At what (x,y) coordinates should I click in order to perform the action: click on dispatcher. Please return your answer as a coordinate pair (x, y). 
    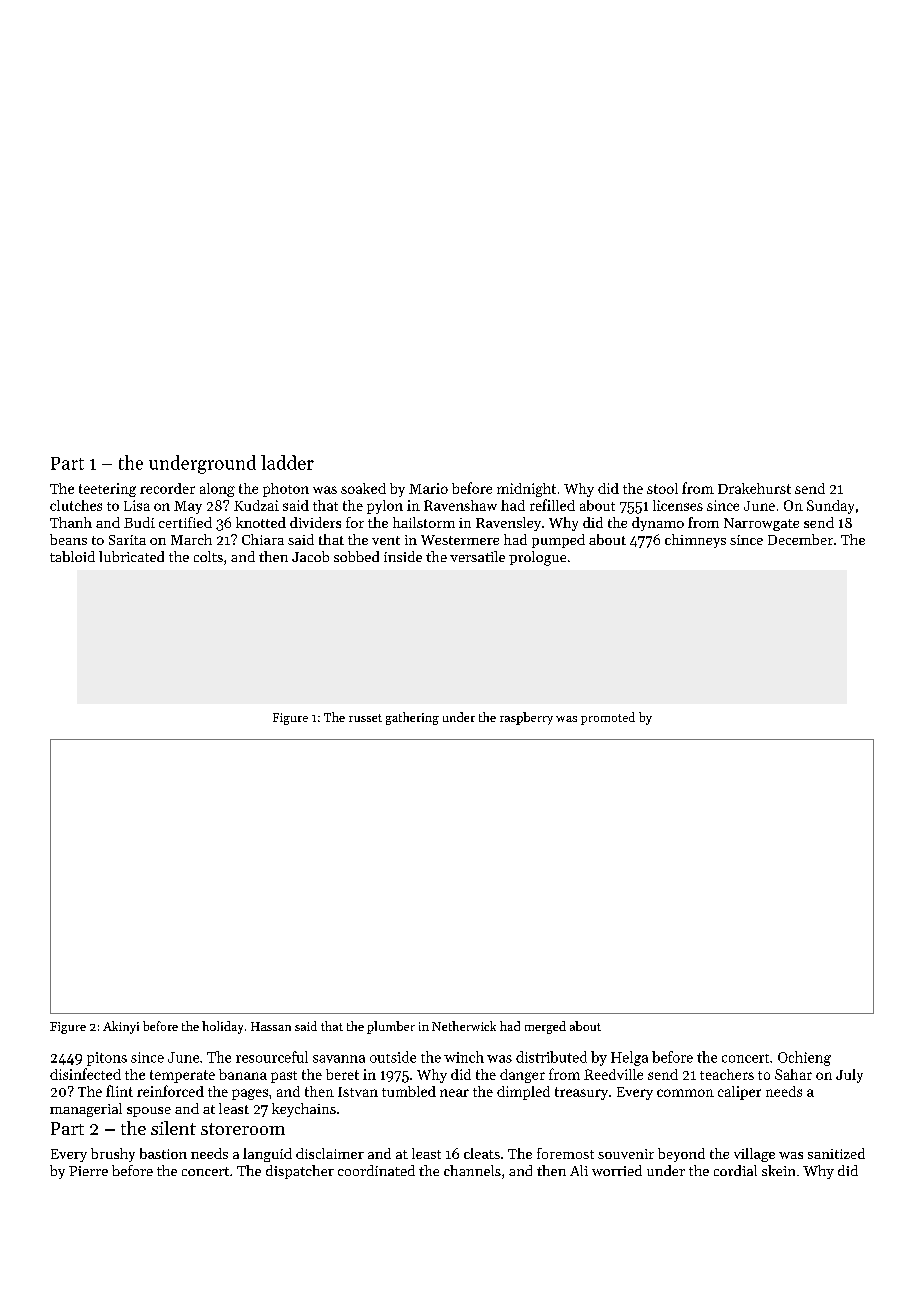
    Looking at the image, I should click on (300, 1172).
